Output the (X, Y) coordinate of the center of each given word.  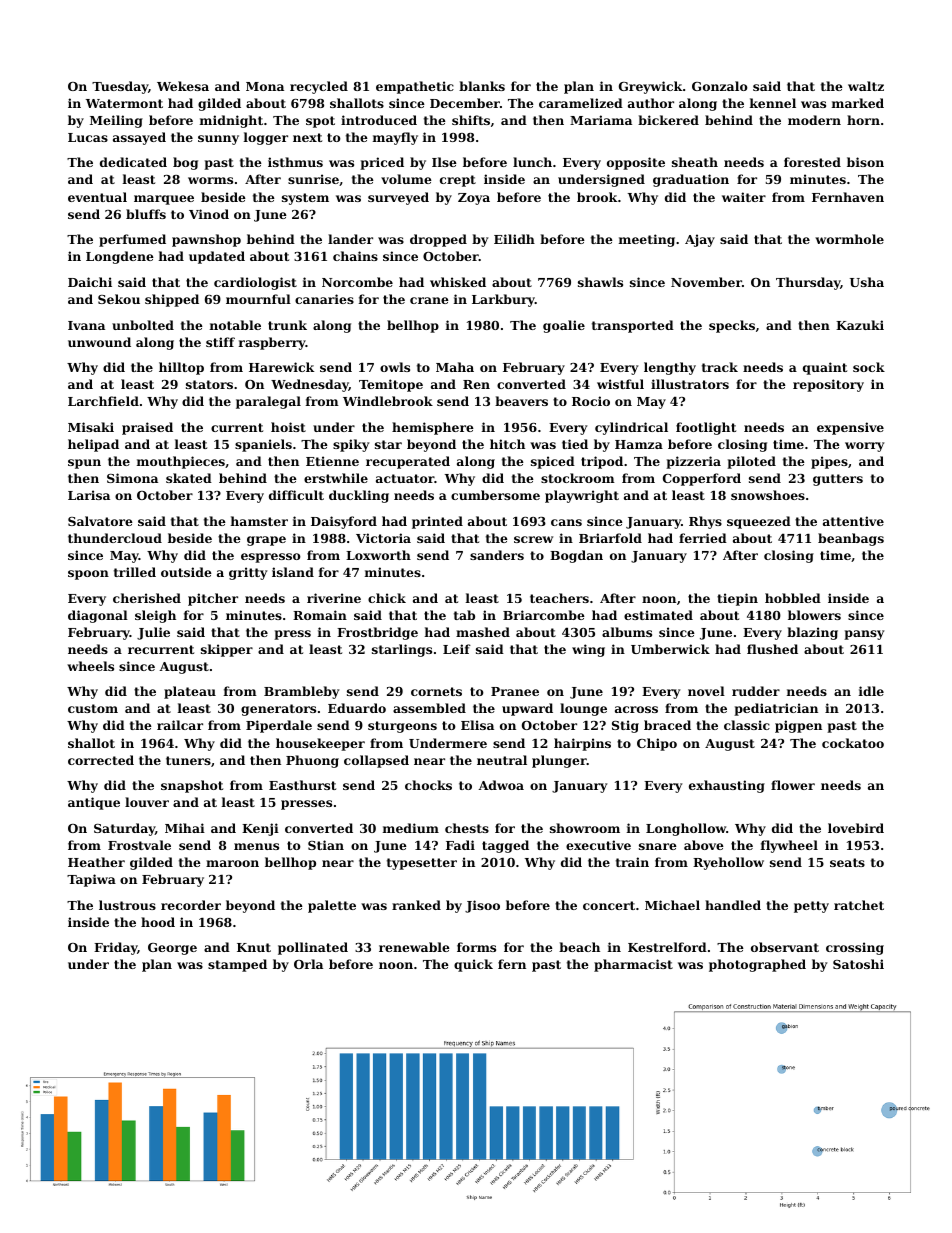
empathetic (415, 87)
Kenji (260, 829)
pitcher (213, 599)
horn (863, 120)
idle (871, 691)
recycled (319, 87)
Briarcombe (544, 615)
